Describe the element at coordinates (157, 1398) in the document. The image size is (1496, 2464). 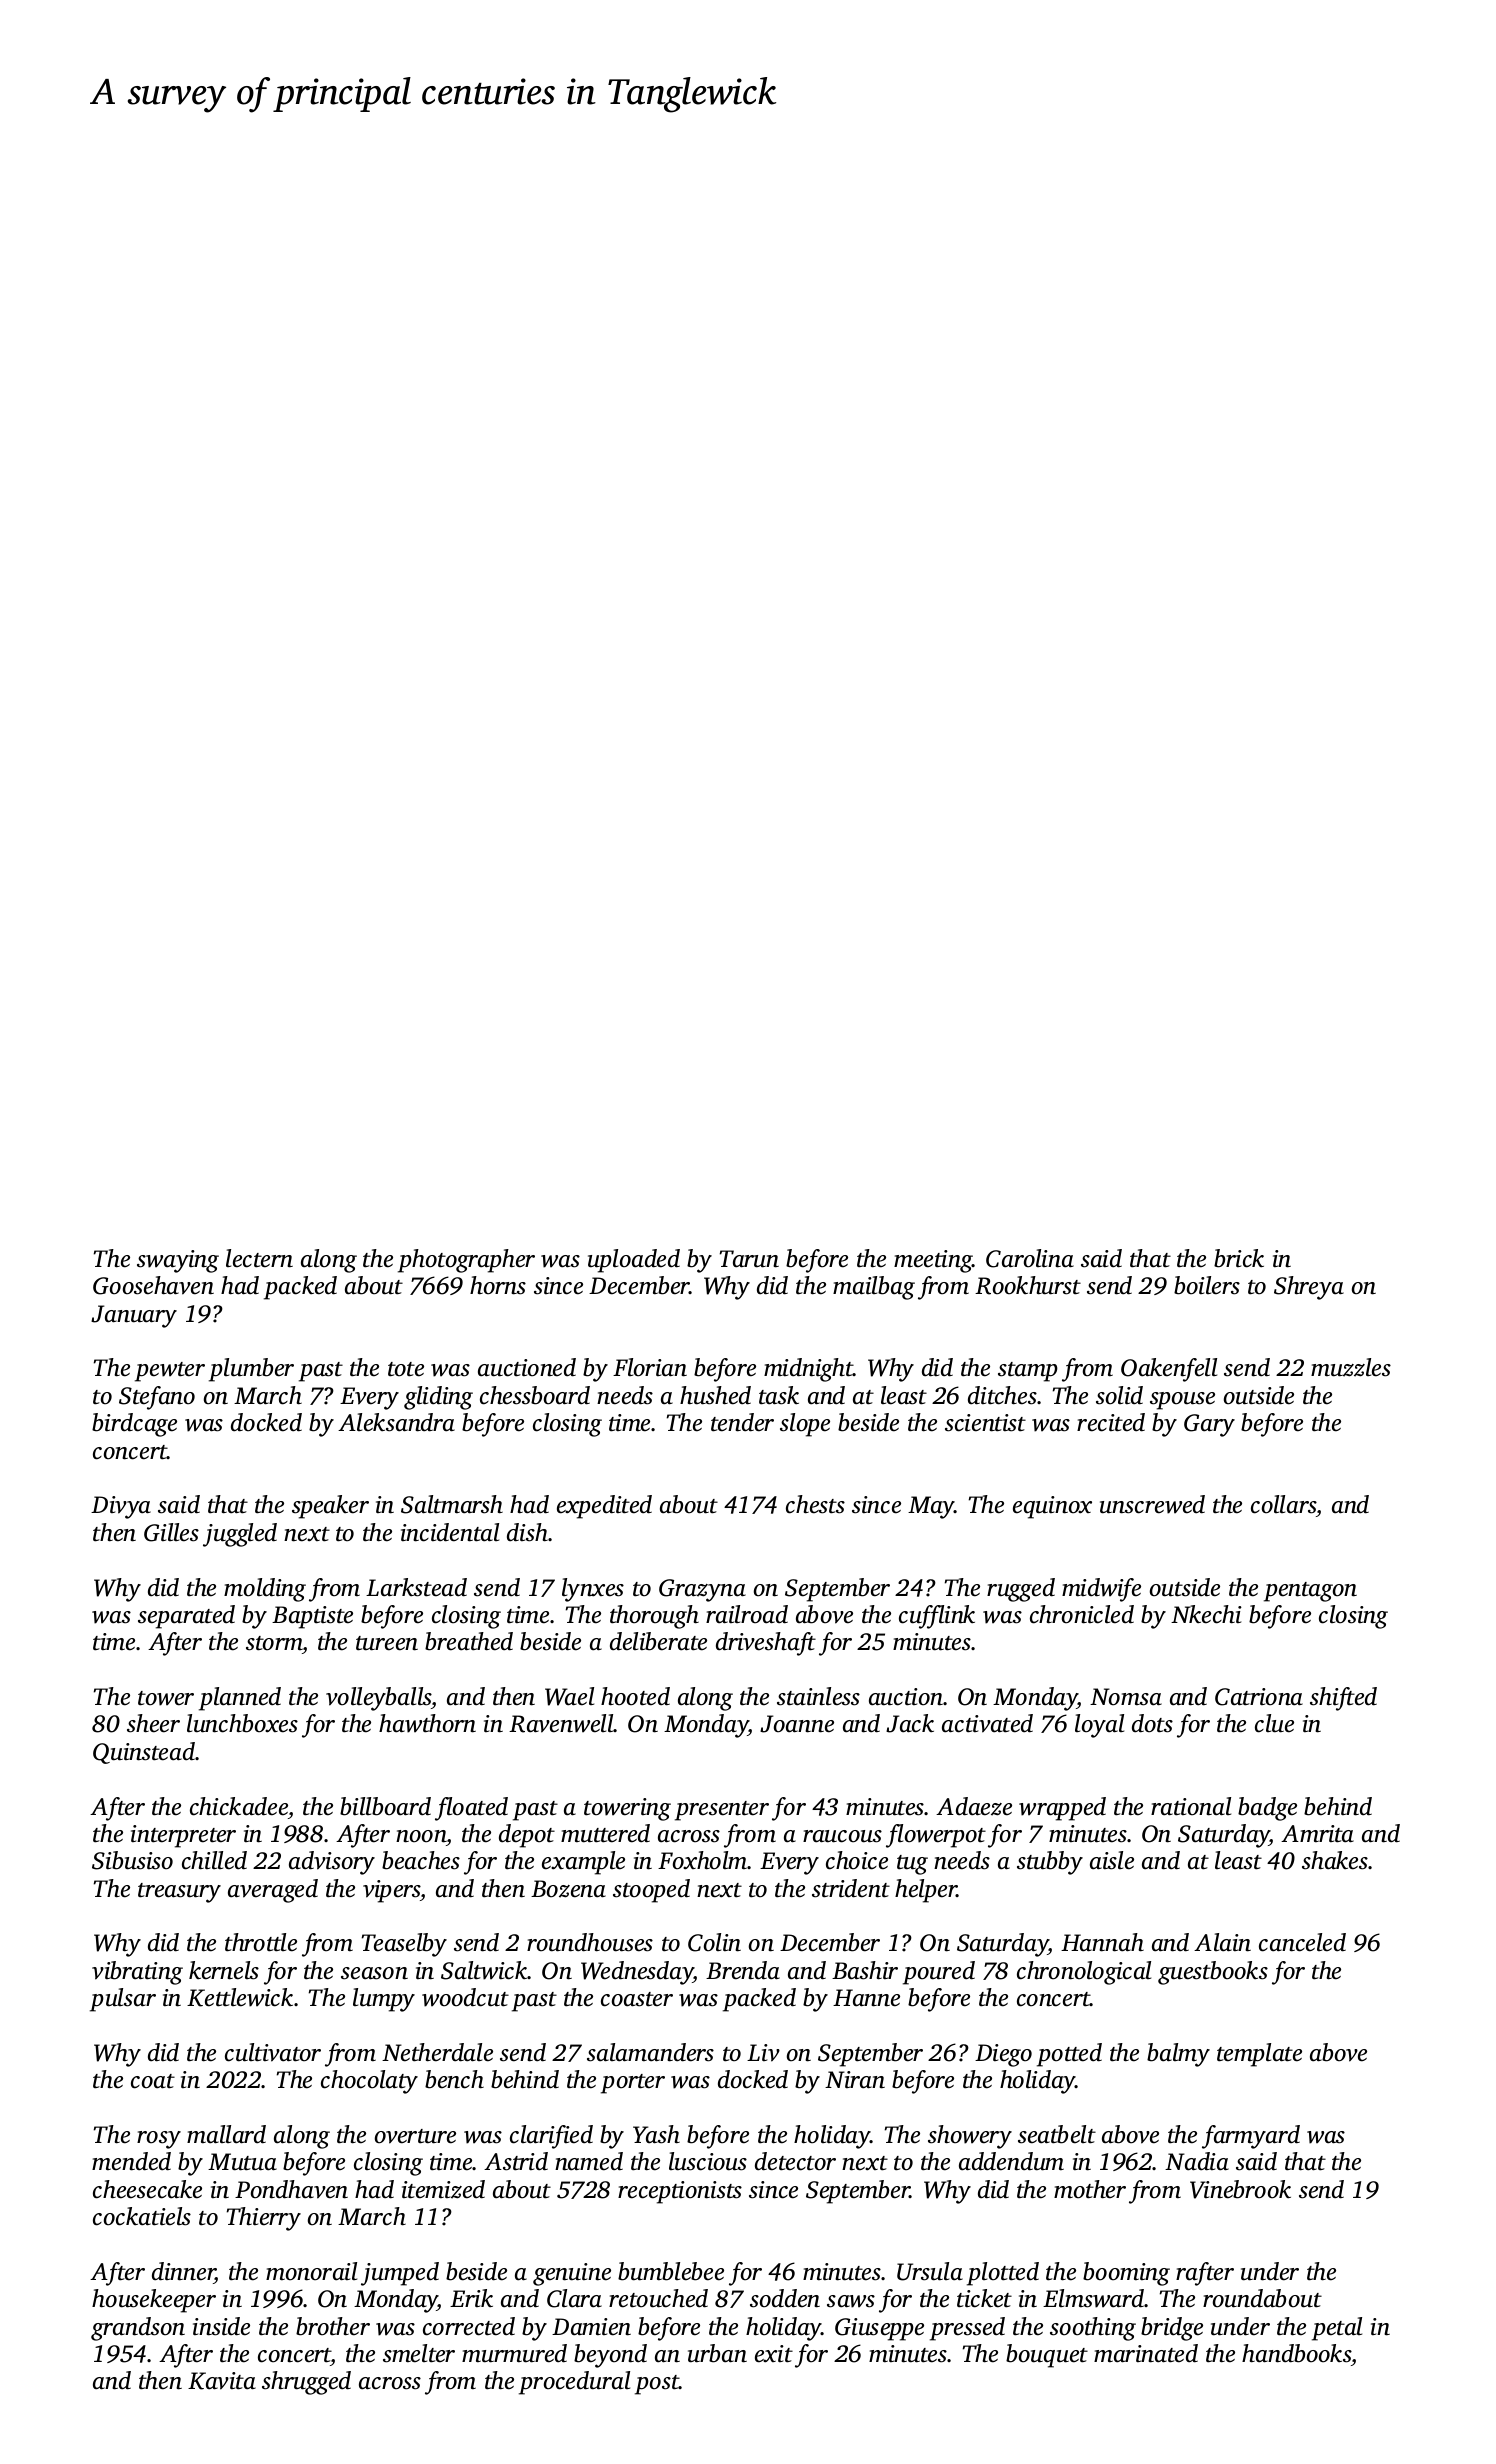
I see `Stefano` at that location.
